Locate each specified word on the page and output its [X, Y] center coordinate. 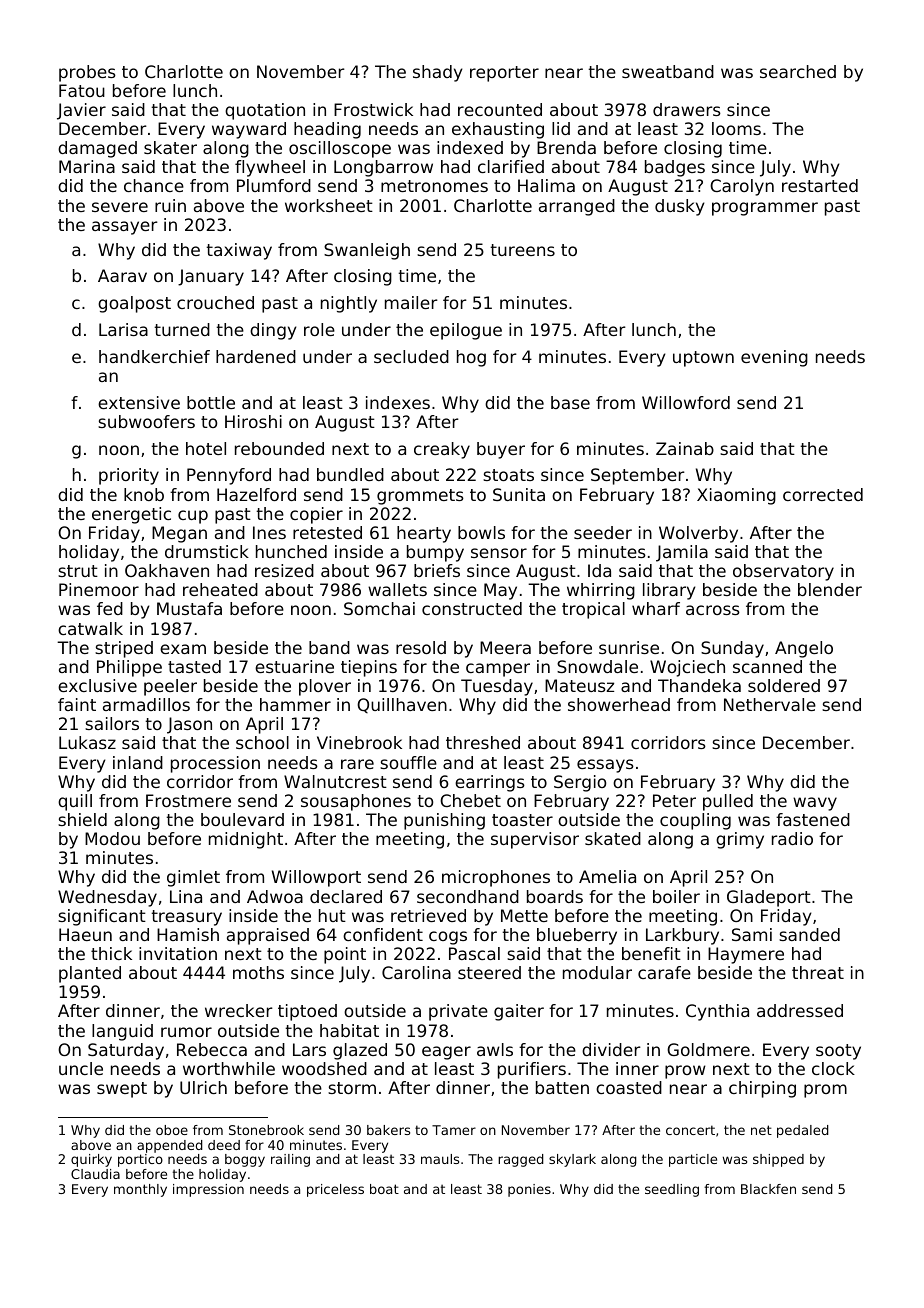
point [345, 955]
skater [170, 147]
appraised [268, 936]
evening [774, 358]
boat [384, 1189]
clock [833, 1068]
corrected [823, 494]
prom [825, 1091]
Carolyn [742, 187]
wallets [397, 589]
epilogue [466, 331]
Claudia [95, 1174]
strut [78, 571]
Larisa [123, 329]
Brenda [566, 147]
